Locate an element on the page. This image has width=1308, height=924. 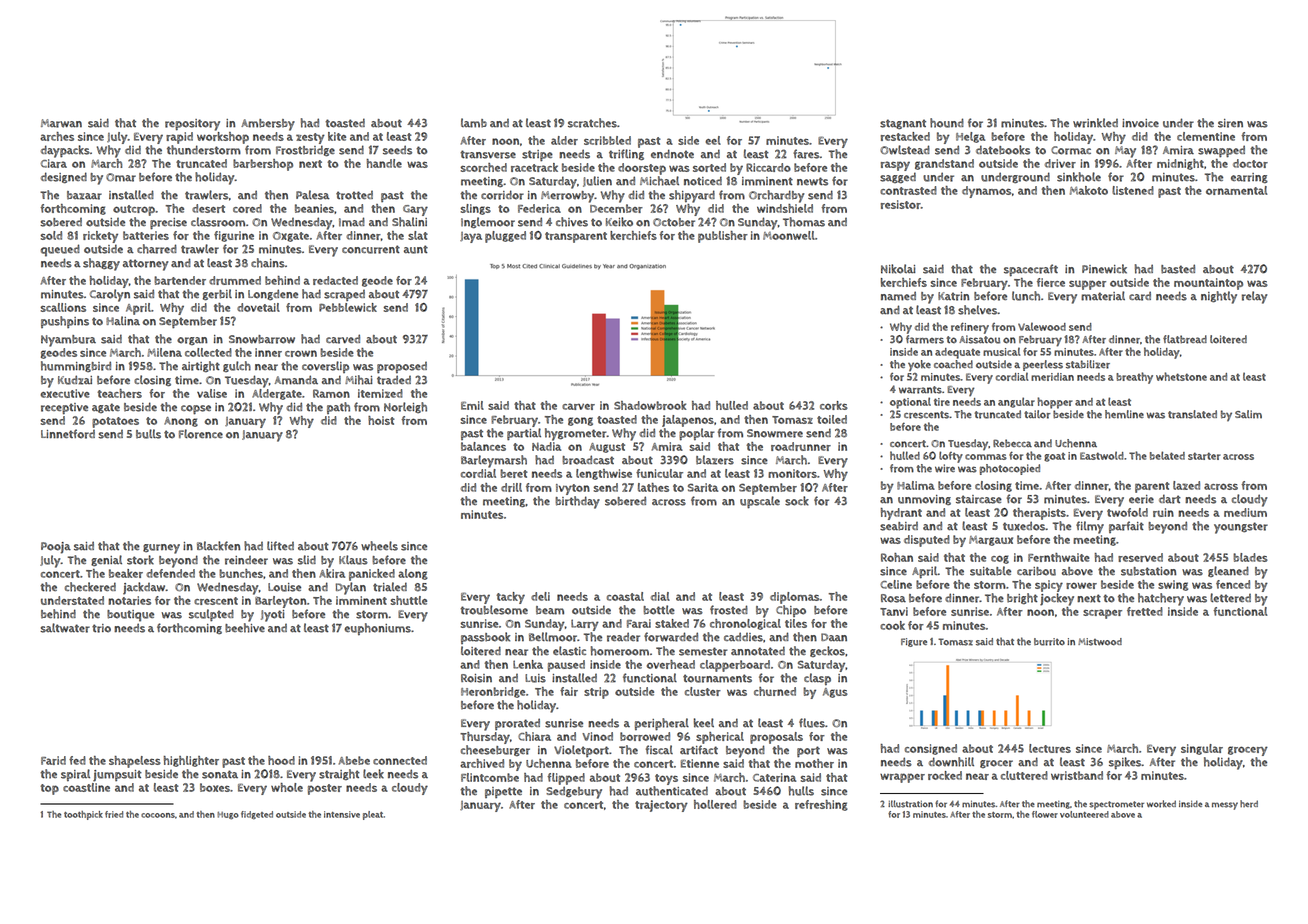
Frostbridge is located at coordinates (305, 150).
